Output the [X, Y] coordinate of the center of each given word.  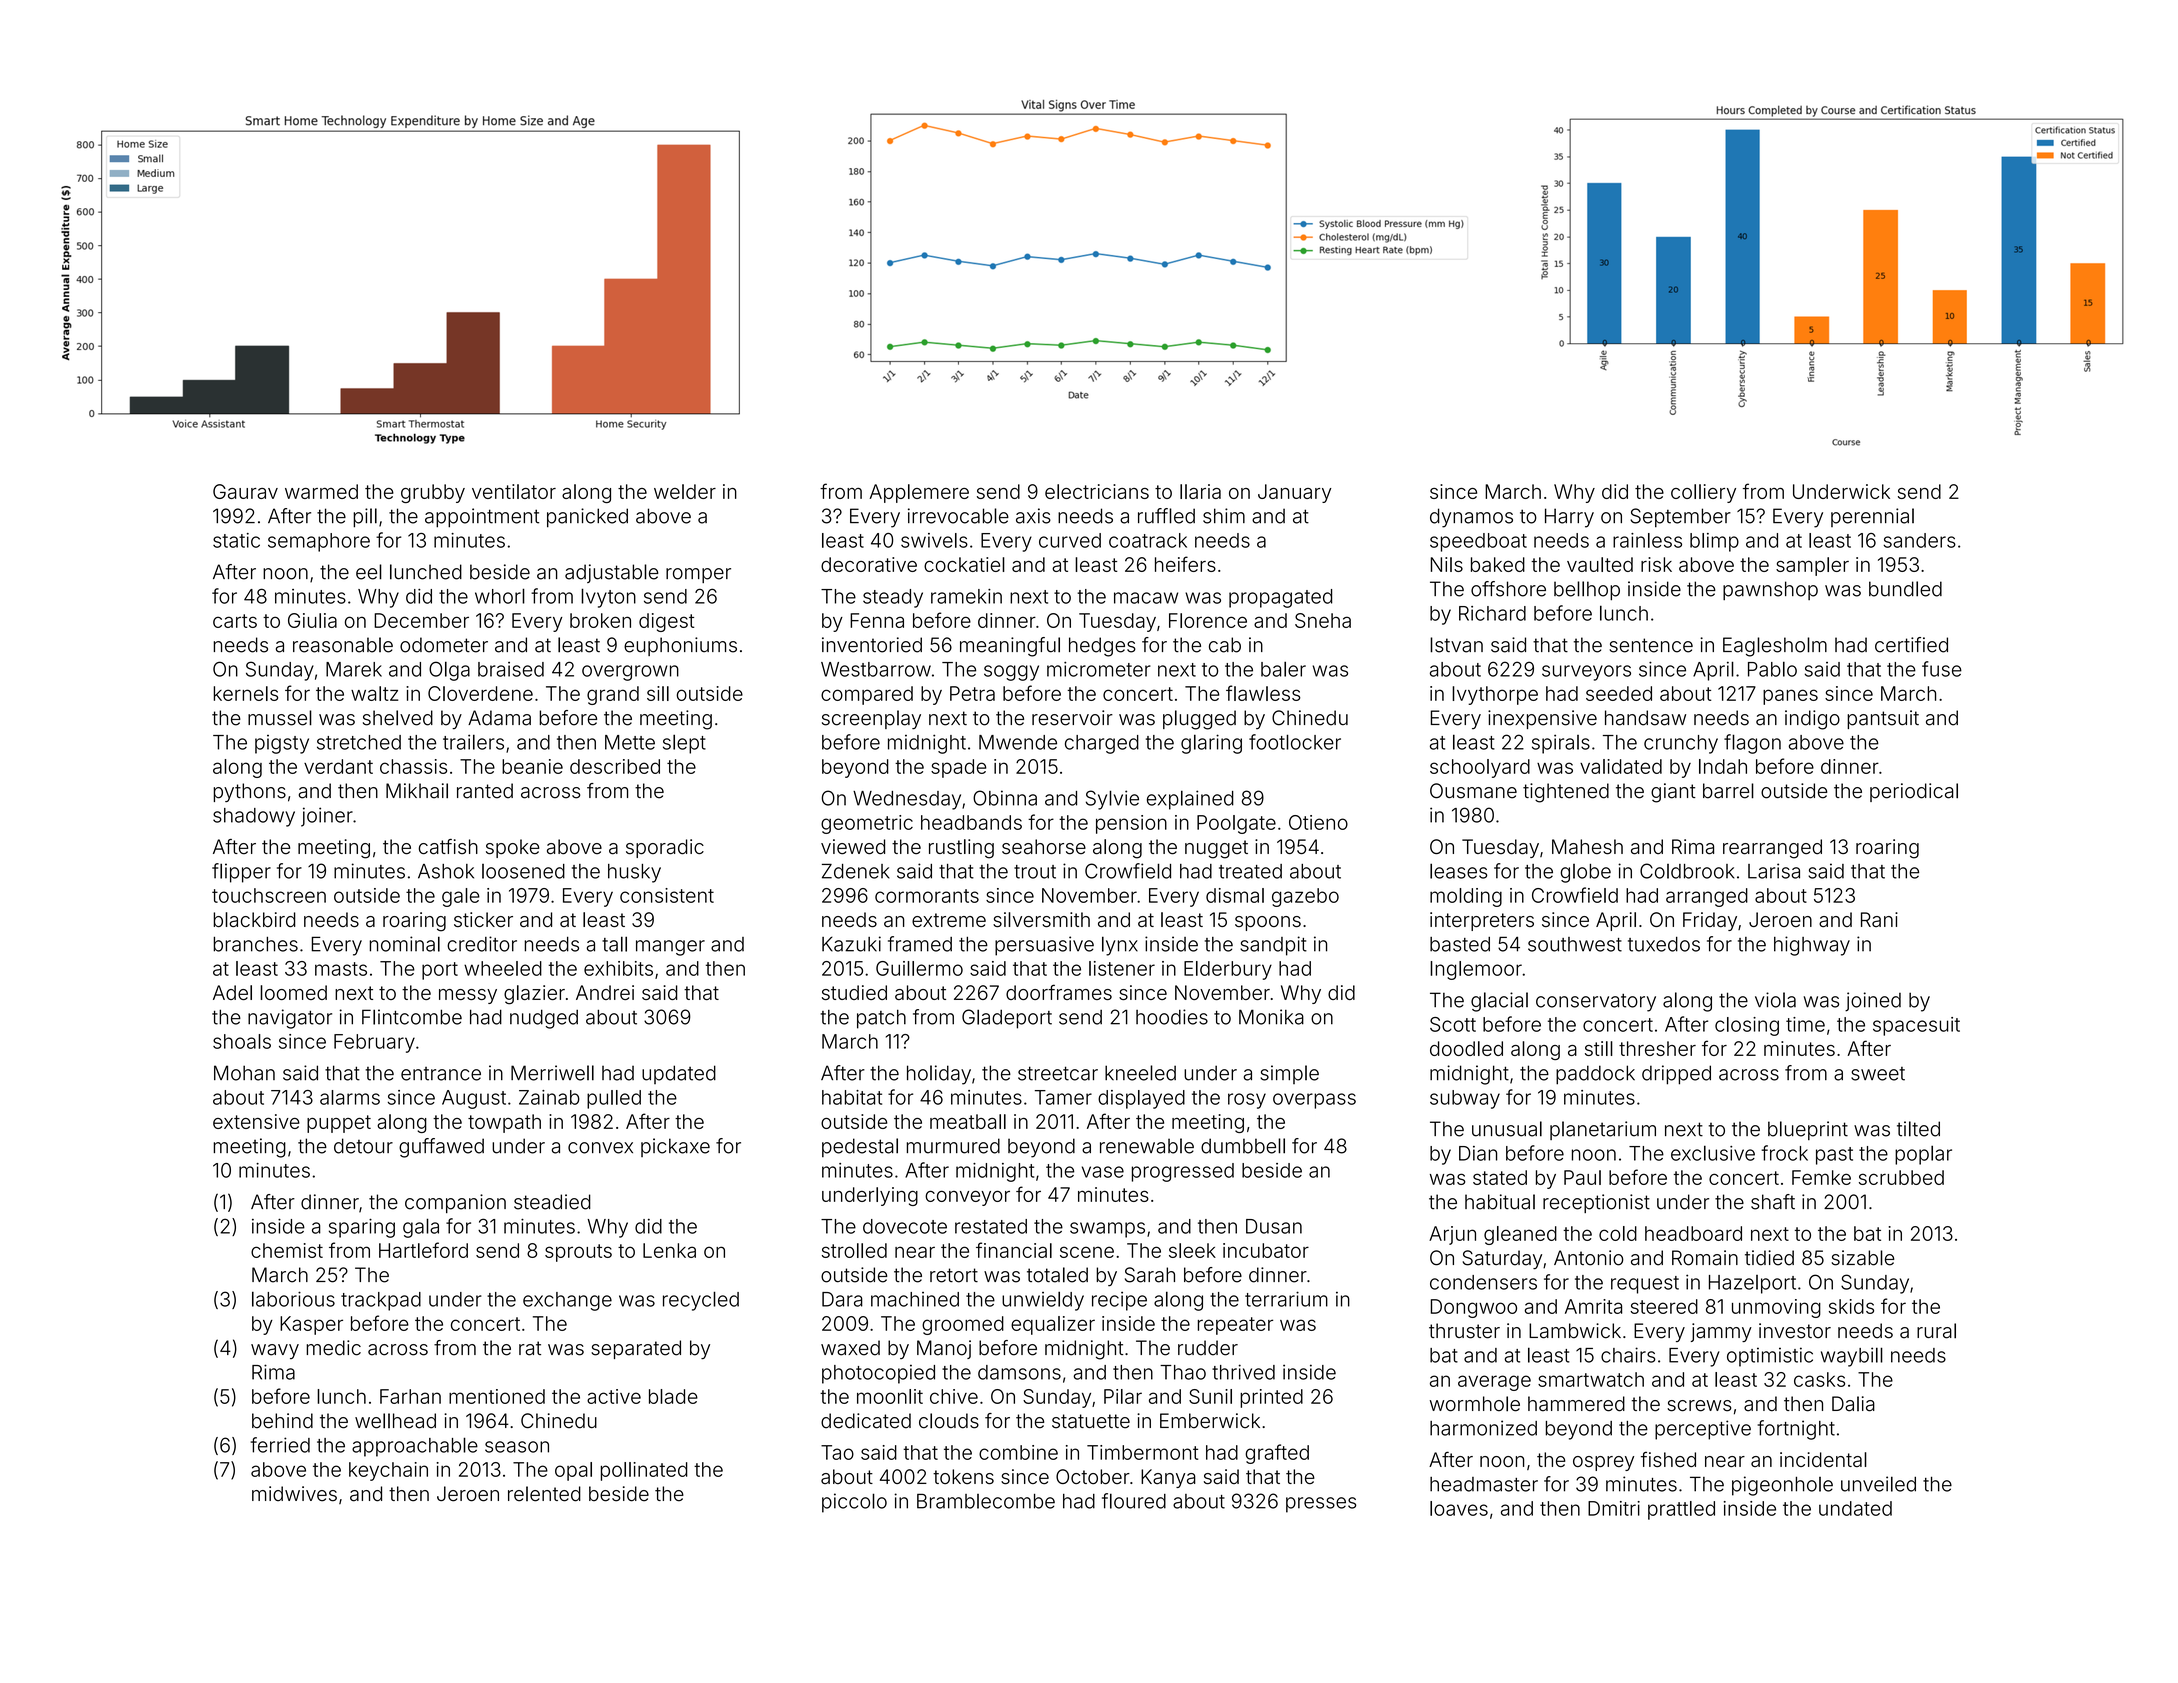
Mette [630, 742]
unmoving [1776, 1308]
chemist [287, 1250]
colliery [1703, 493]
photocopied [878, 1374]
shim [1224, 516]
